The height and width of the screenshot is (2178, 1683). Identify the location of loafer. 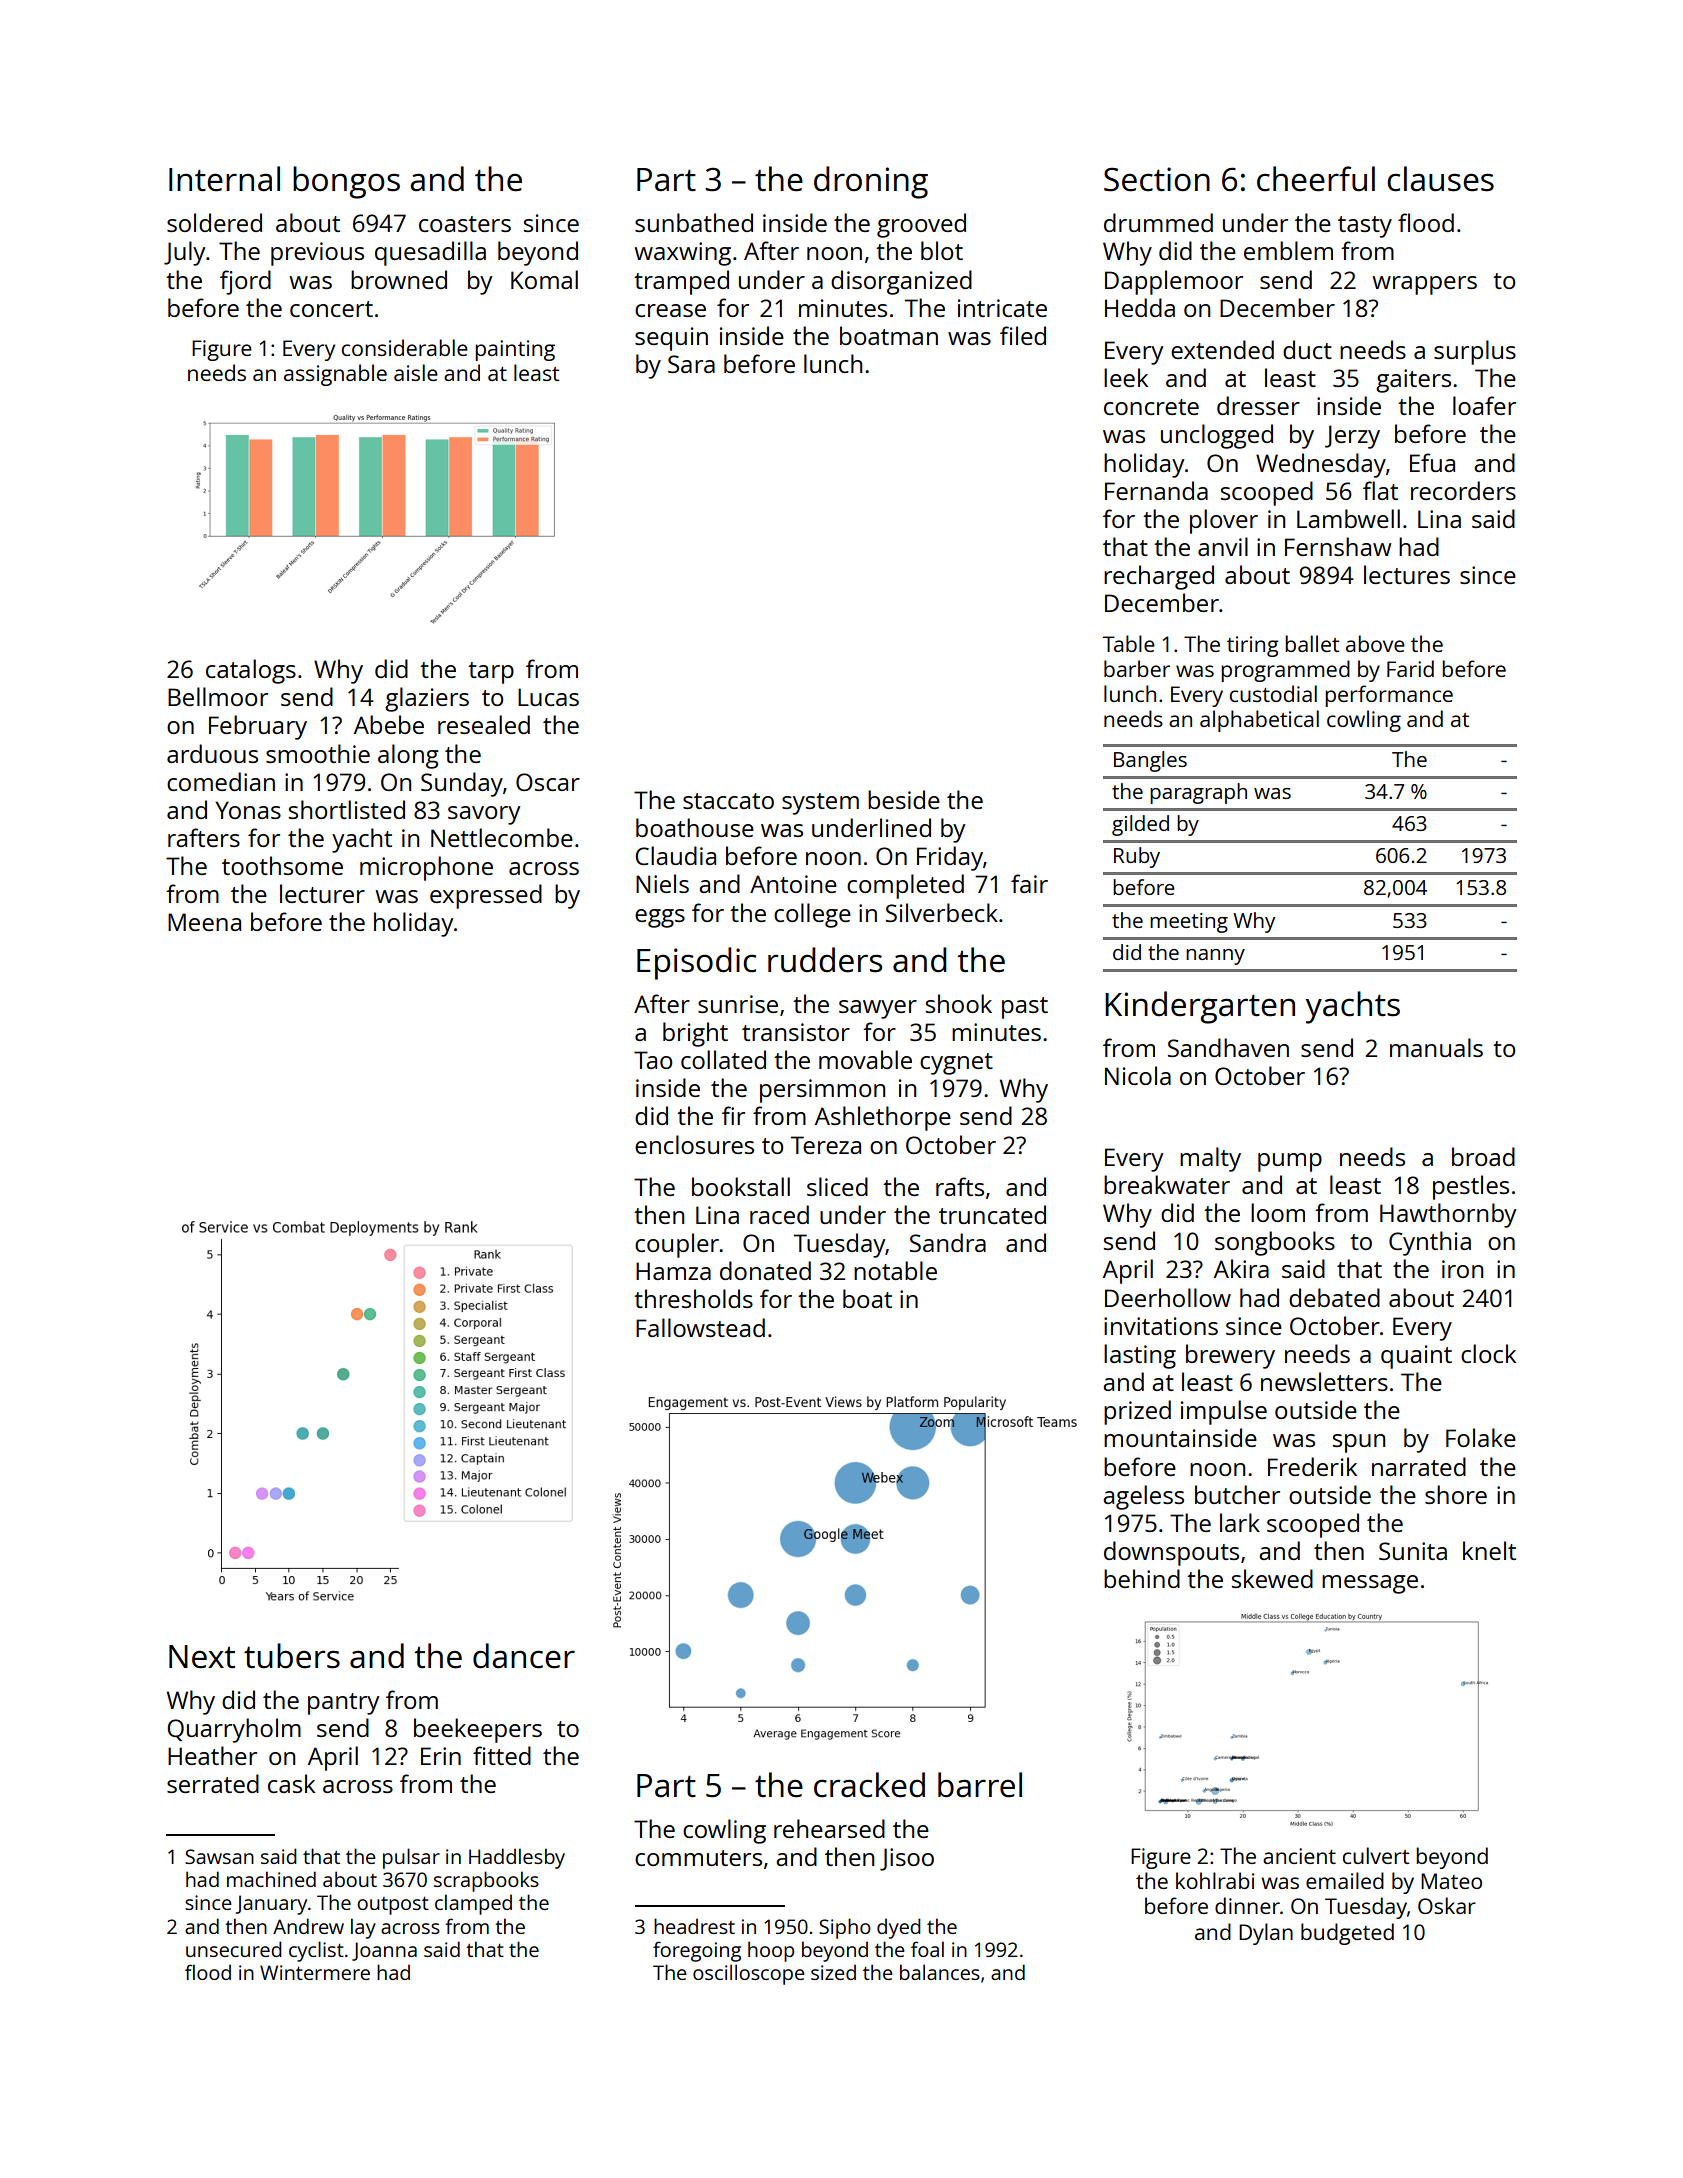
(1484, 405).
